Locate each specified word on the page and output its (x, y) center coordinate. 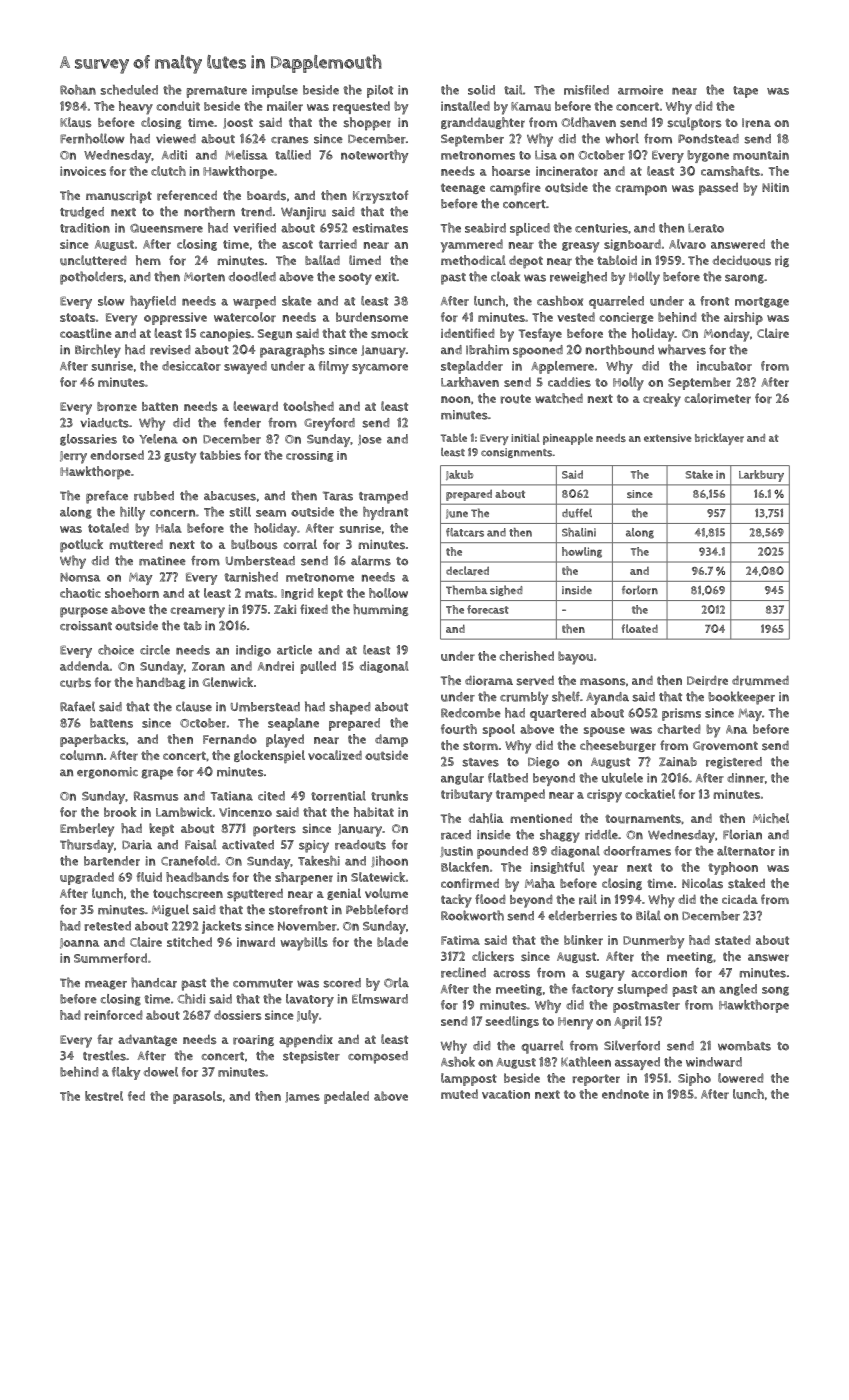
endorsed (117, 455)
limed (365, 260)
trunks (389, 796)
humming (380, 610)
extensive (668, 438)
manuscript (119, 197)
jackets (222, 927)
